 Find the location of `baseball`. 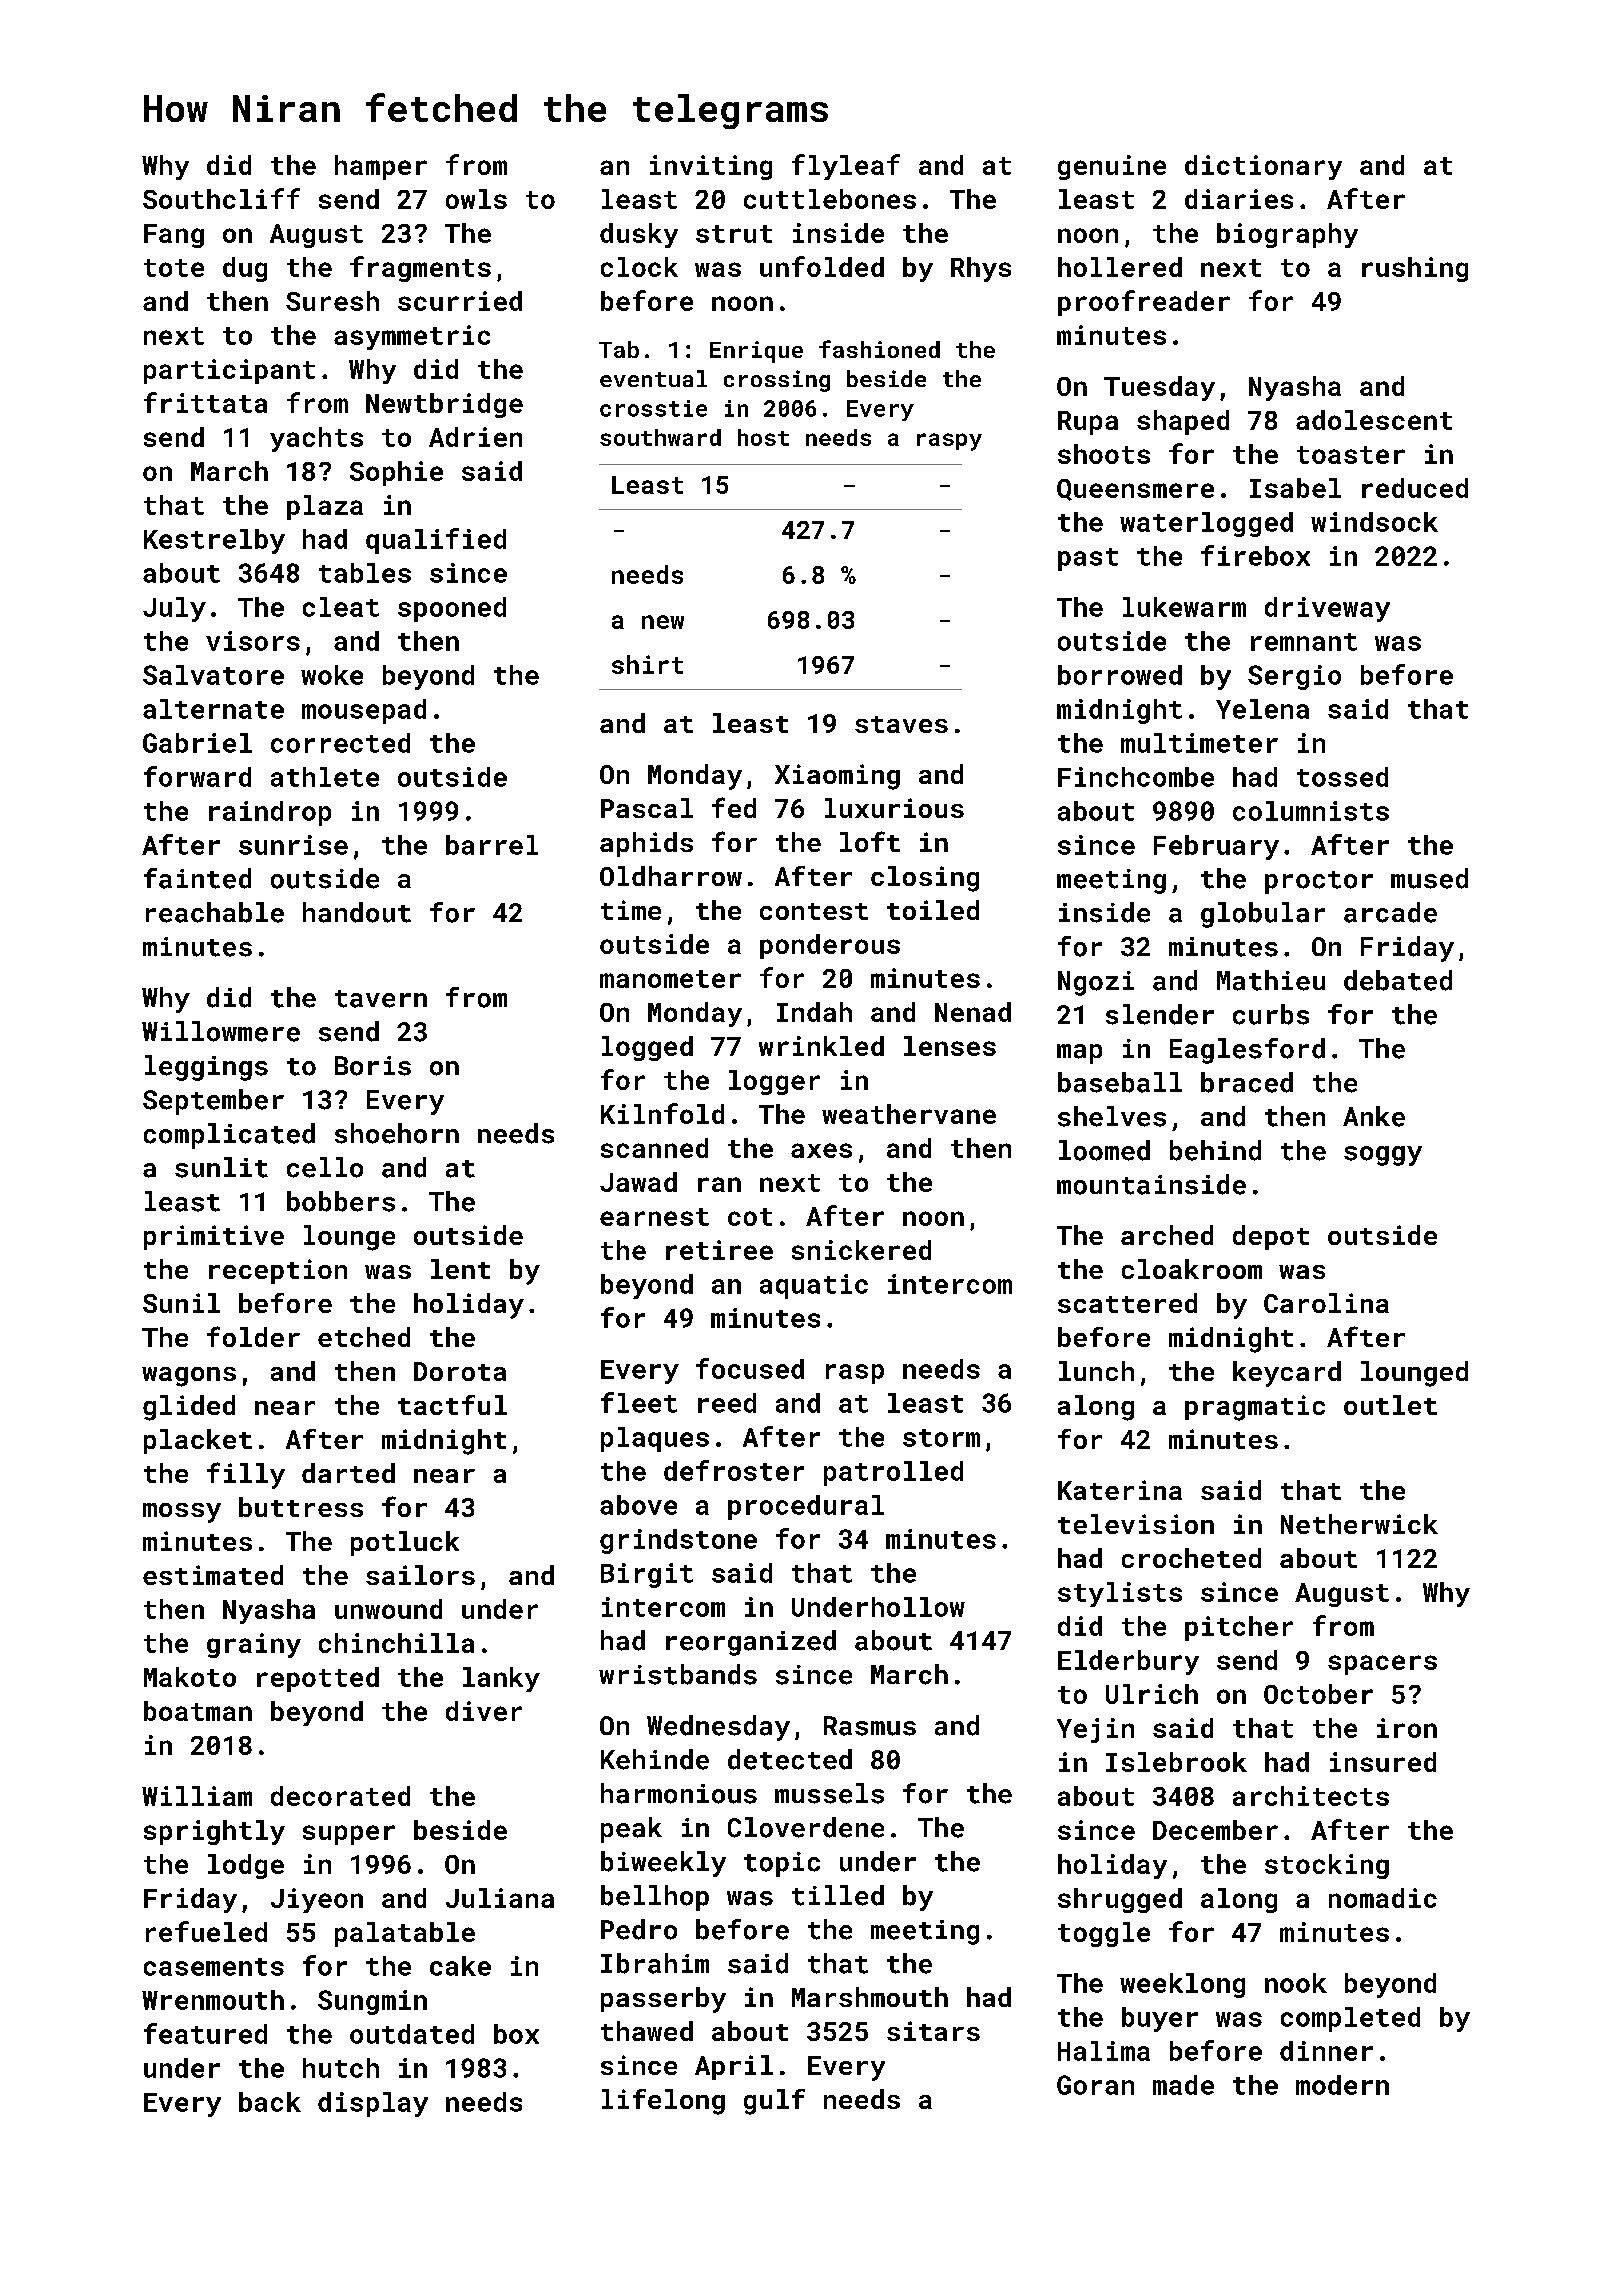

baseball is located at coordinates (1120, 1082).
